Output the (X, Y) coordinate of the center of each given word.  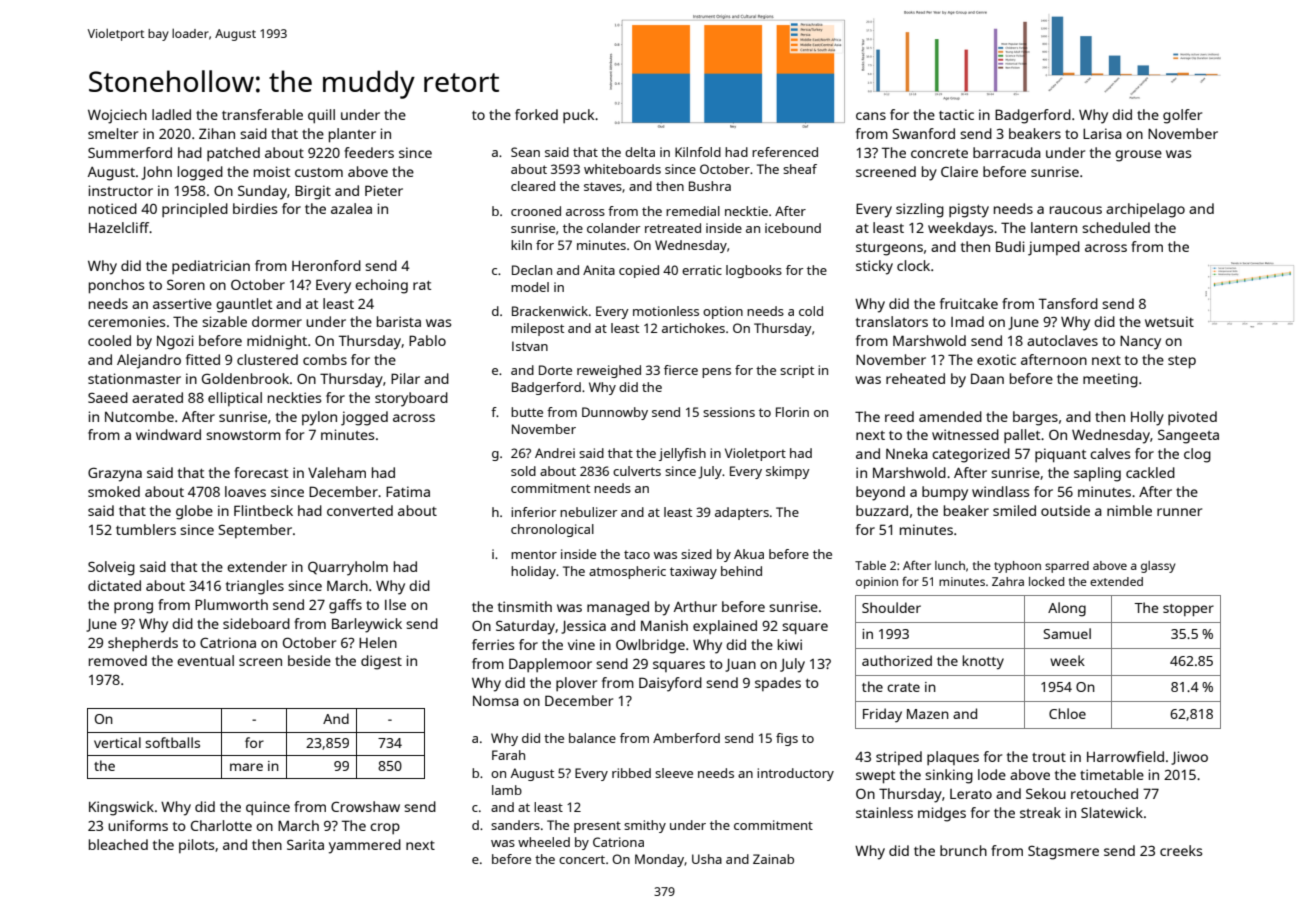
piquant (1060, 455)
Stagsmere (1063, 853)
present (597, 827)
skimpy (788, 472)
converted (360, 510)
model (530, 287)
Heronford (326, 265)
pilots (196, 846)
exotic (996, 359)
